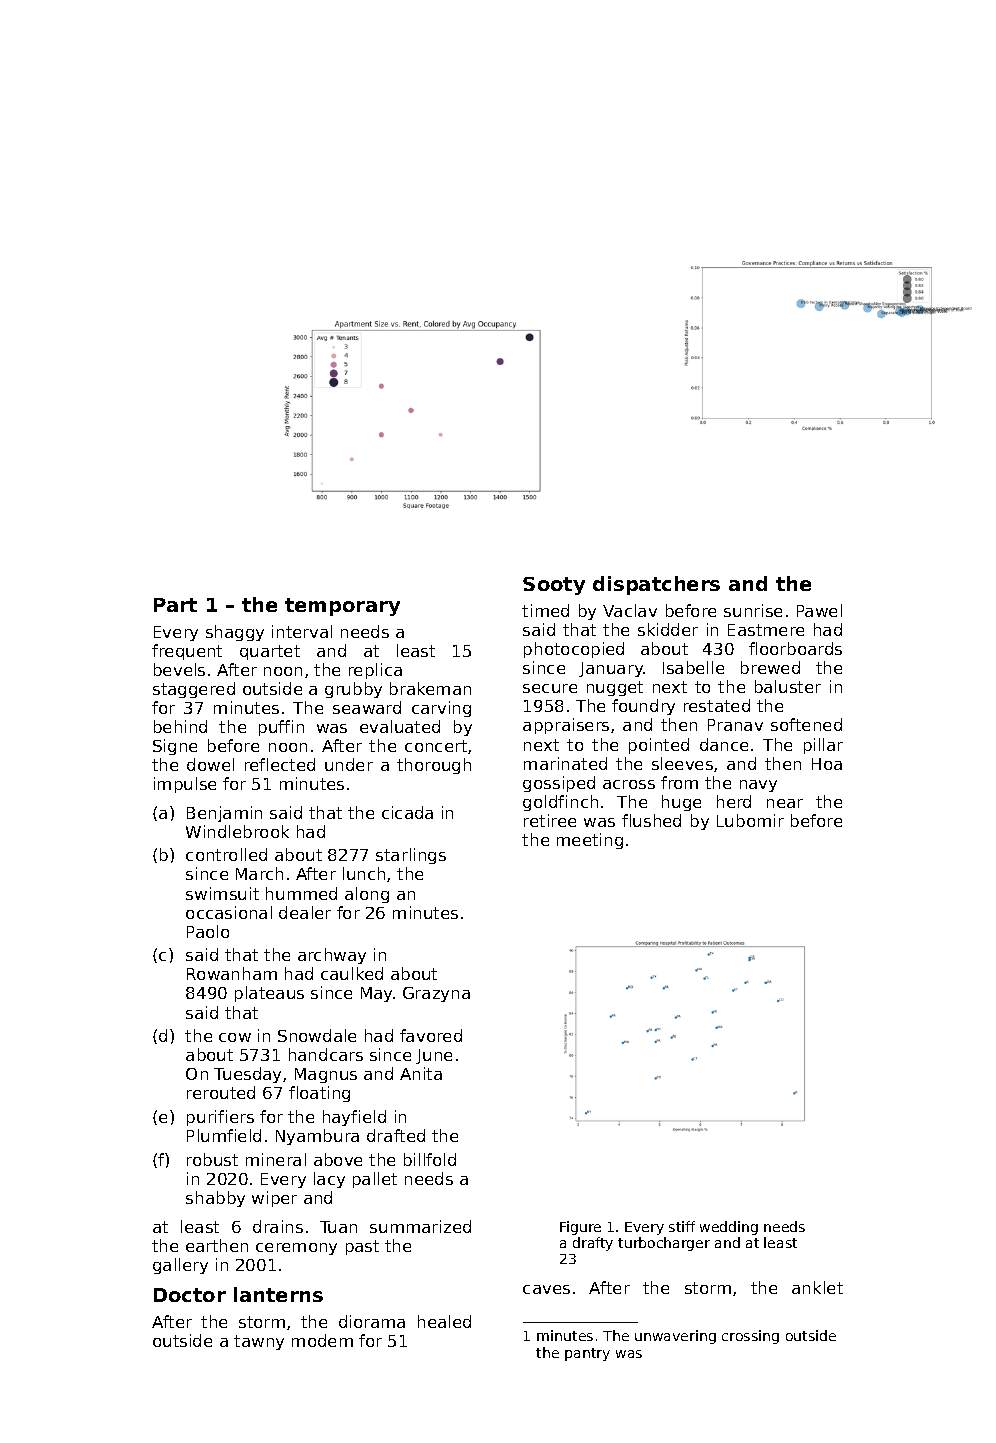 The image size is (996, 1443). Describe the element at coordinates (651, 820) in the screenshot. I see `flushed` at that location.
